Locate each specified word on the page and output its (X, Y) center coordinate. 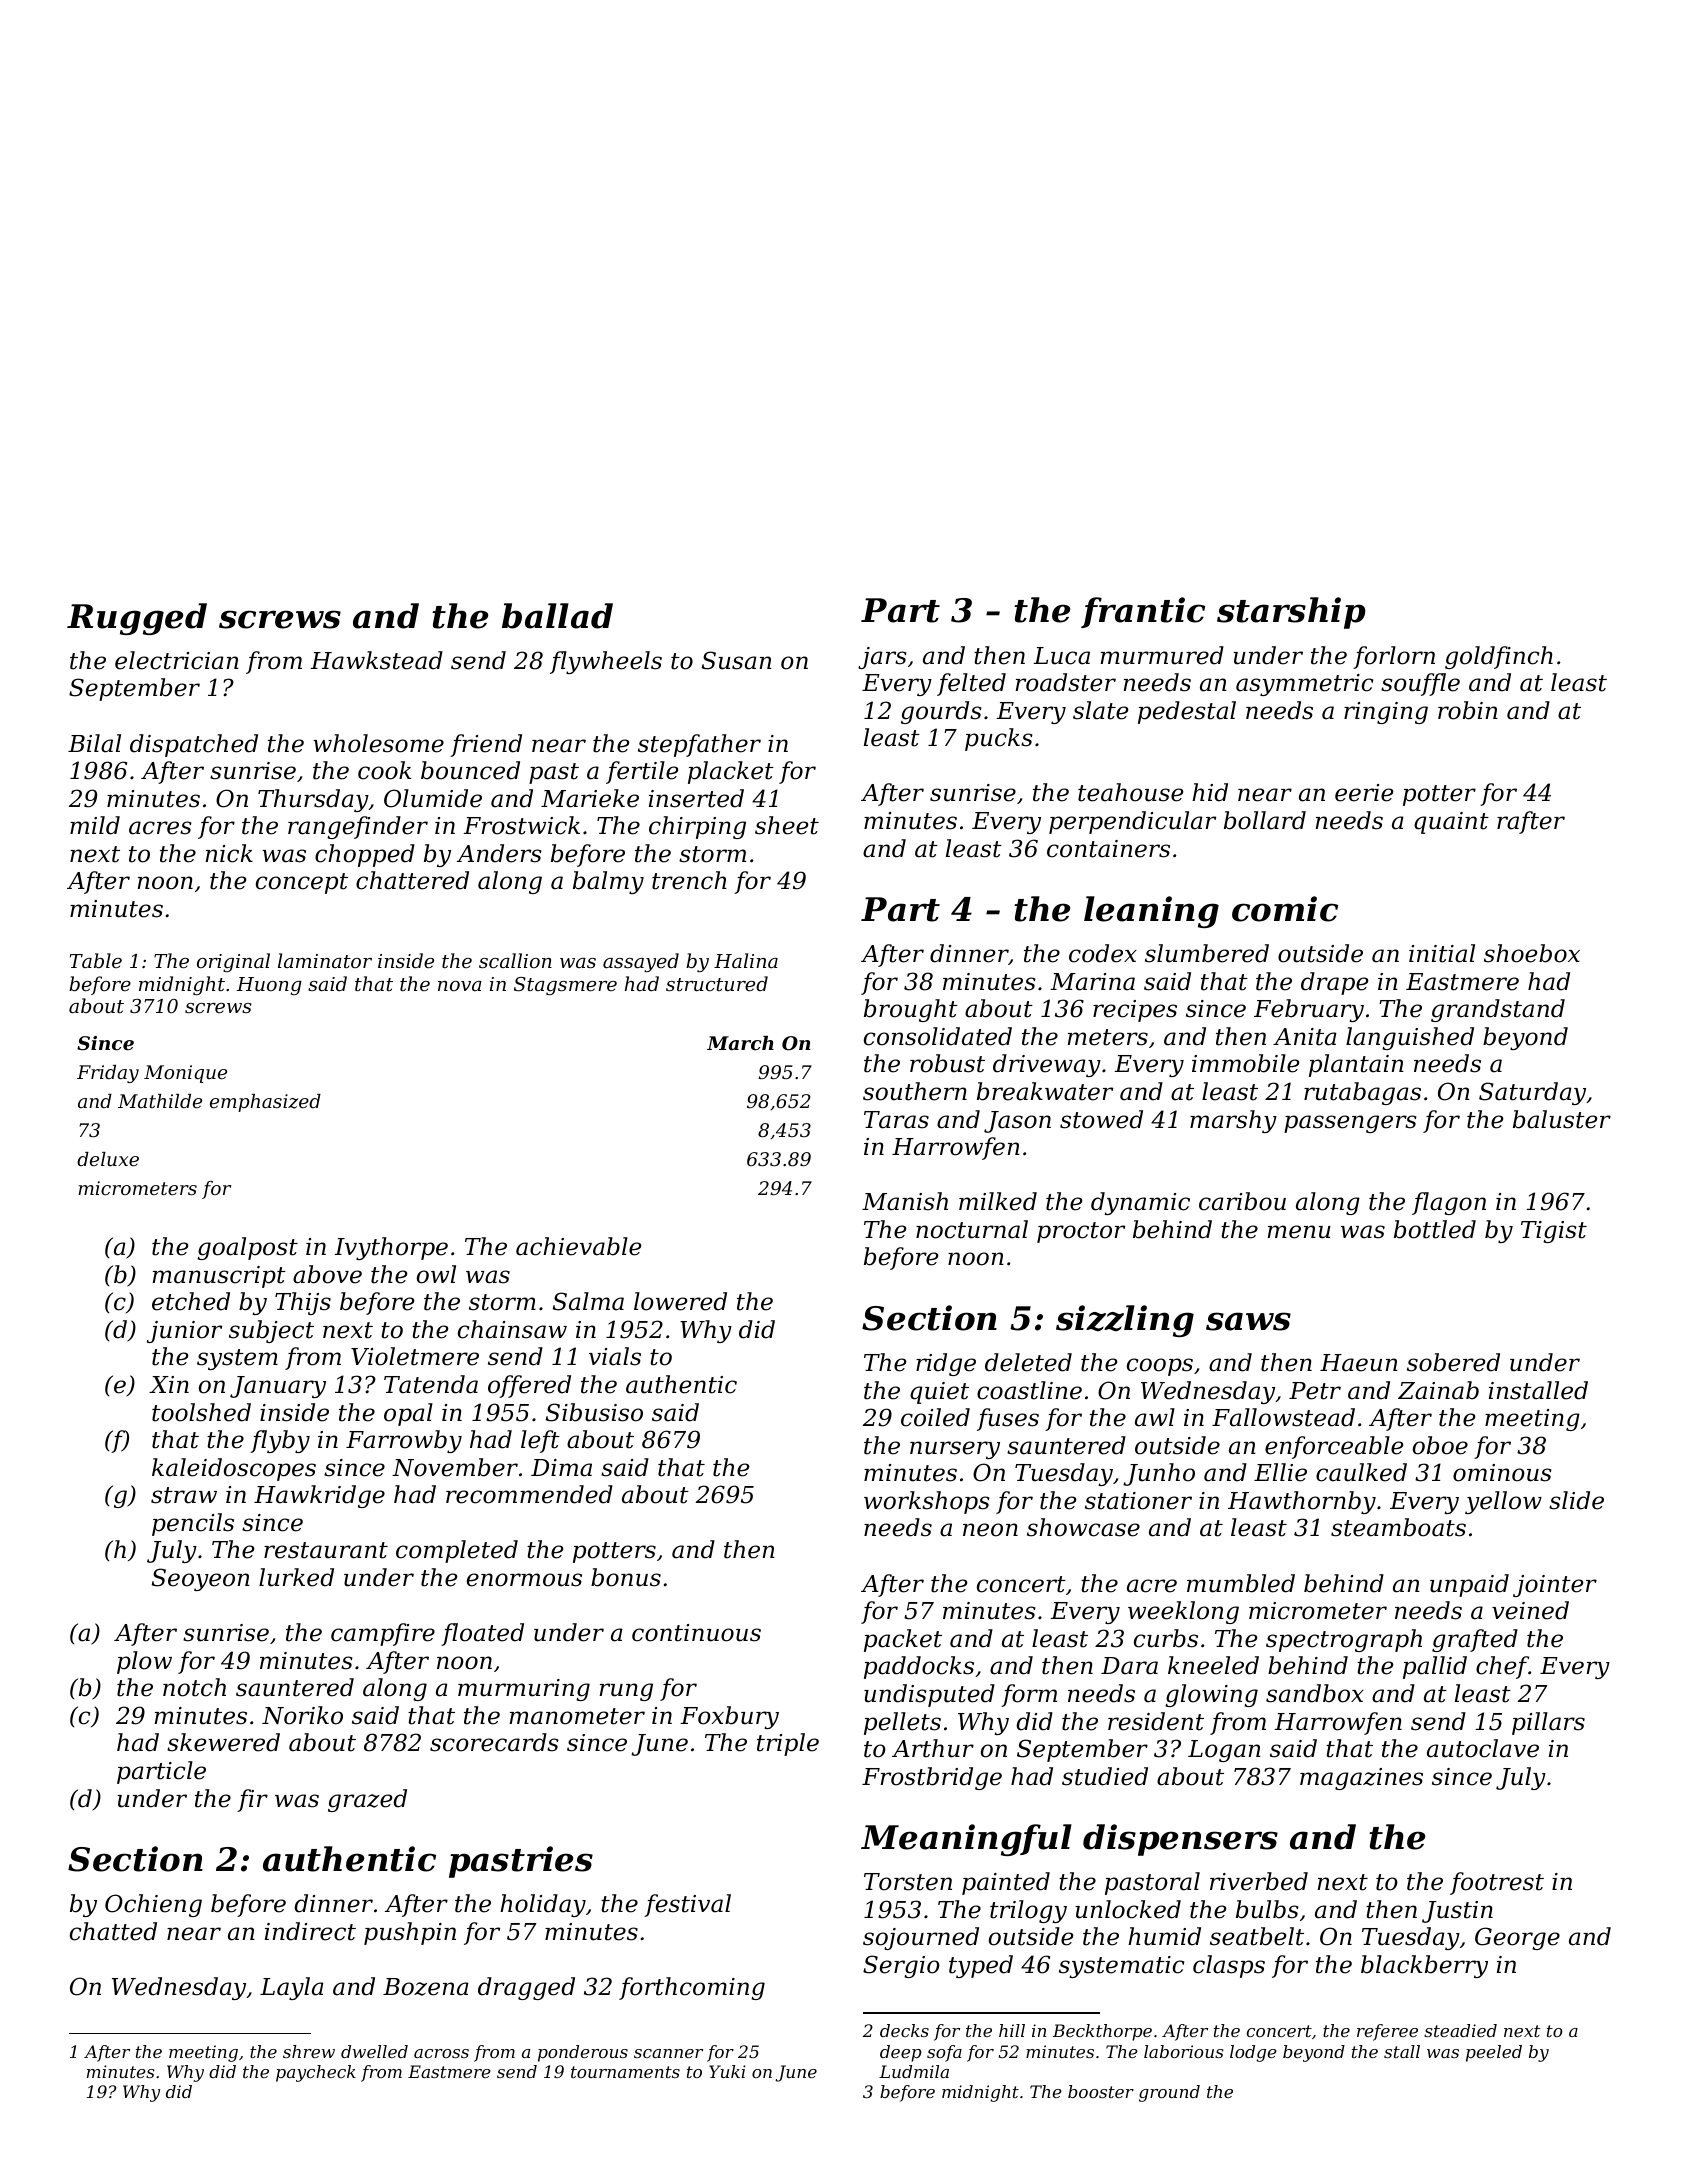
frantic (1143, 612)
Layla (292, 1988)
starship (1291, 613)
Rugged (137, 619)
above (327, 1274)
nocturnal (972, 1229)
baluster (1562, 1119)
